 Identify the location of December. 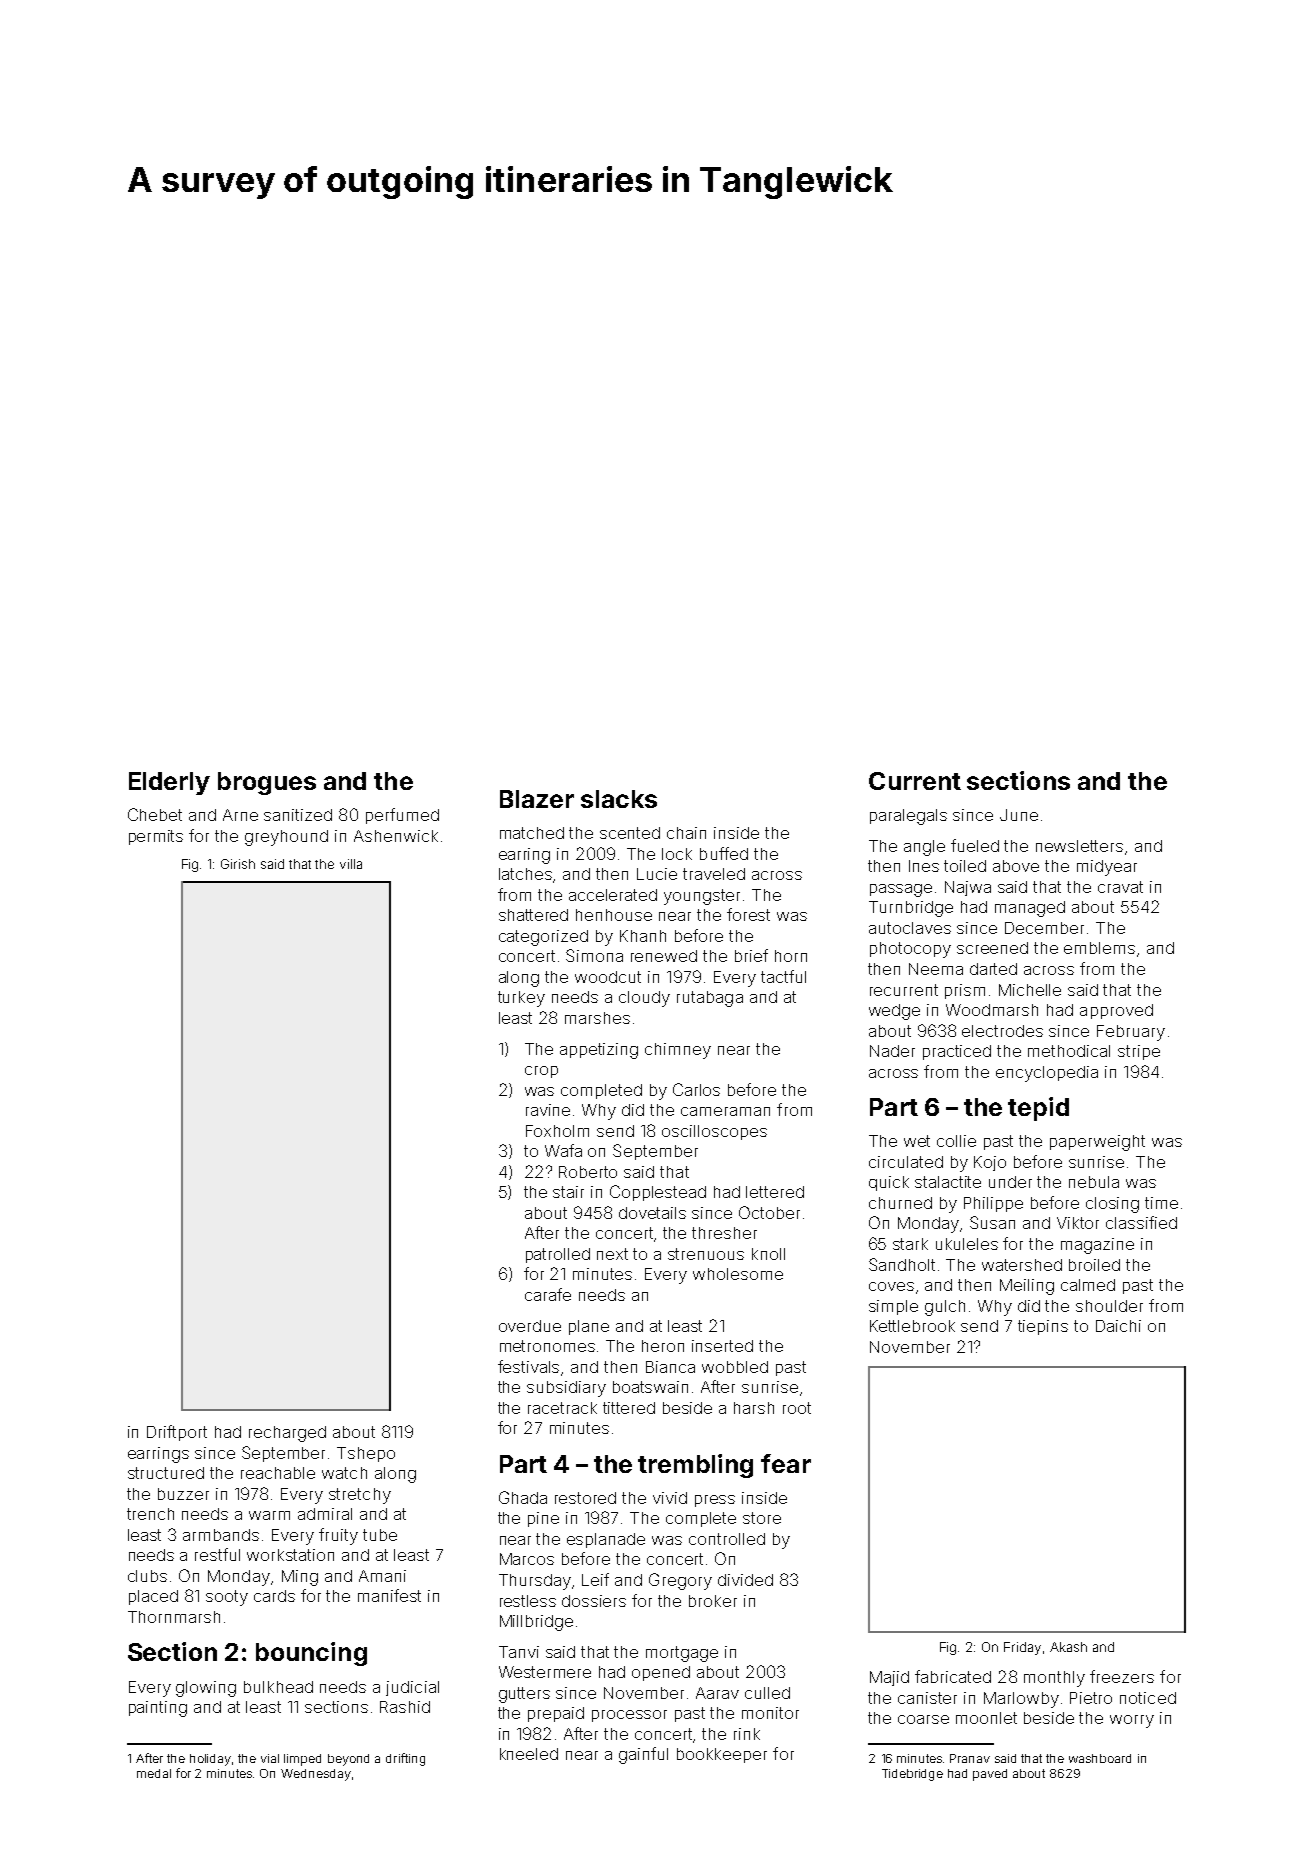
(1044, 928).
